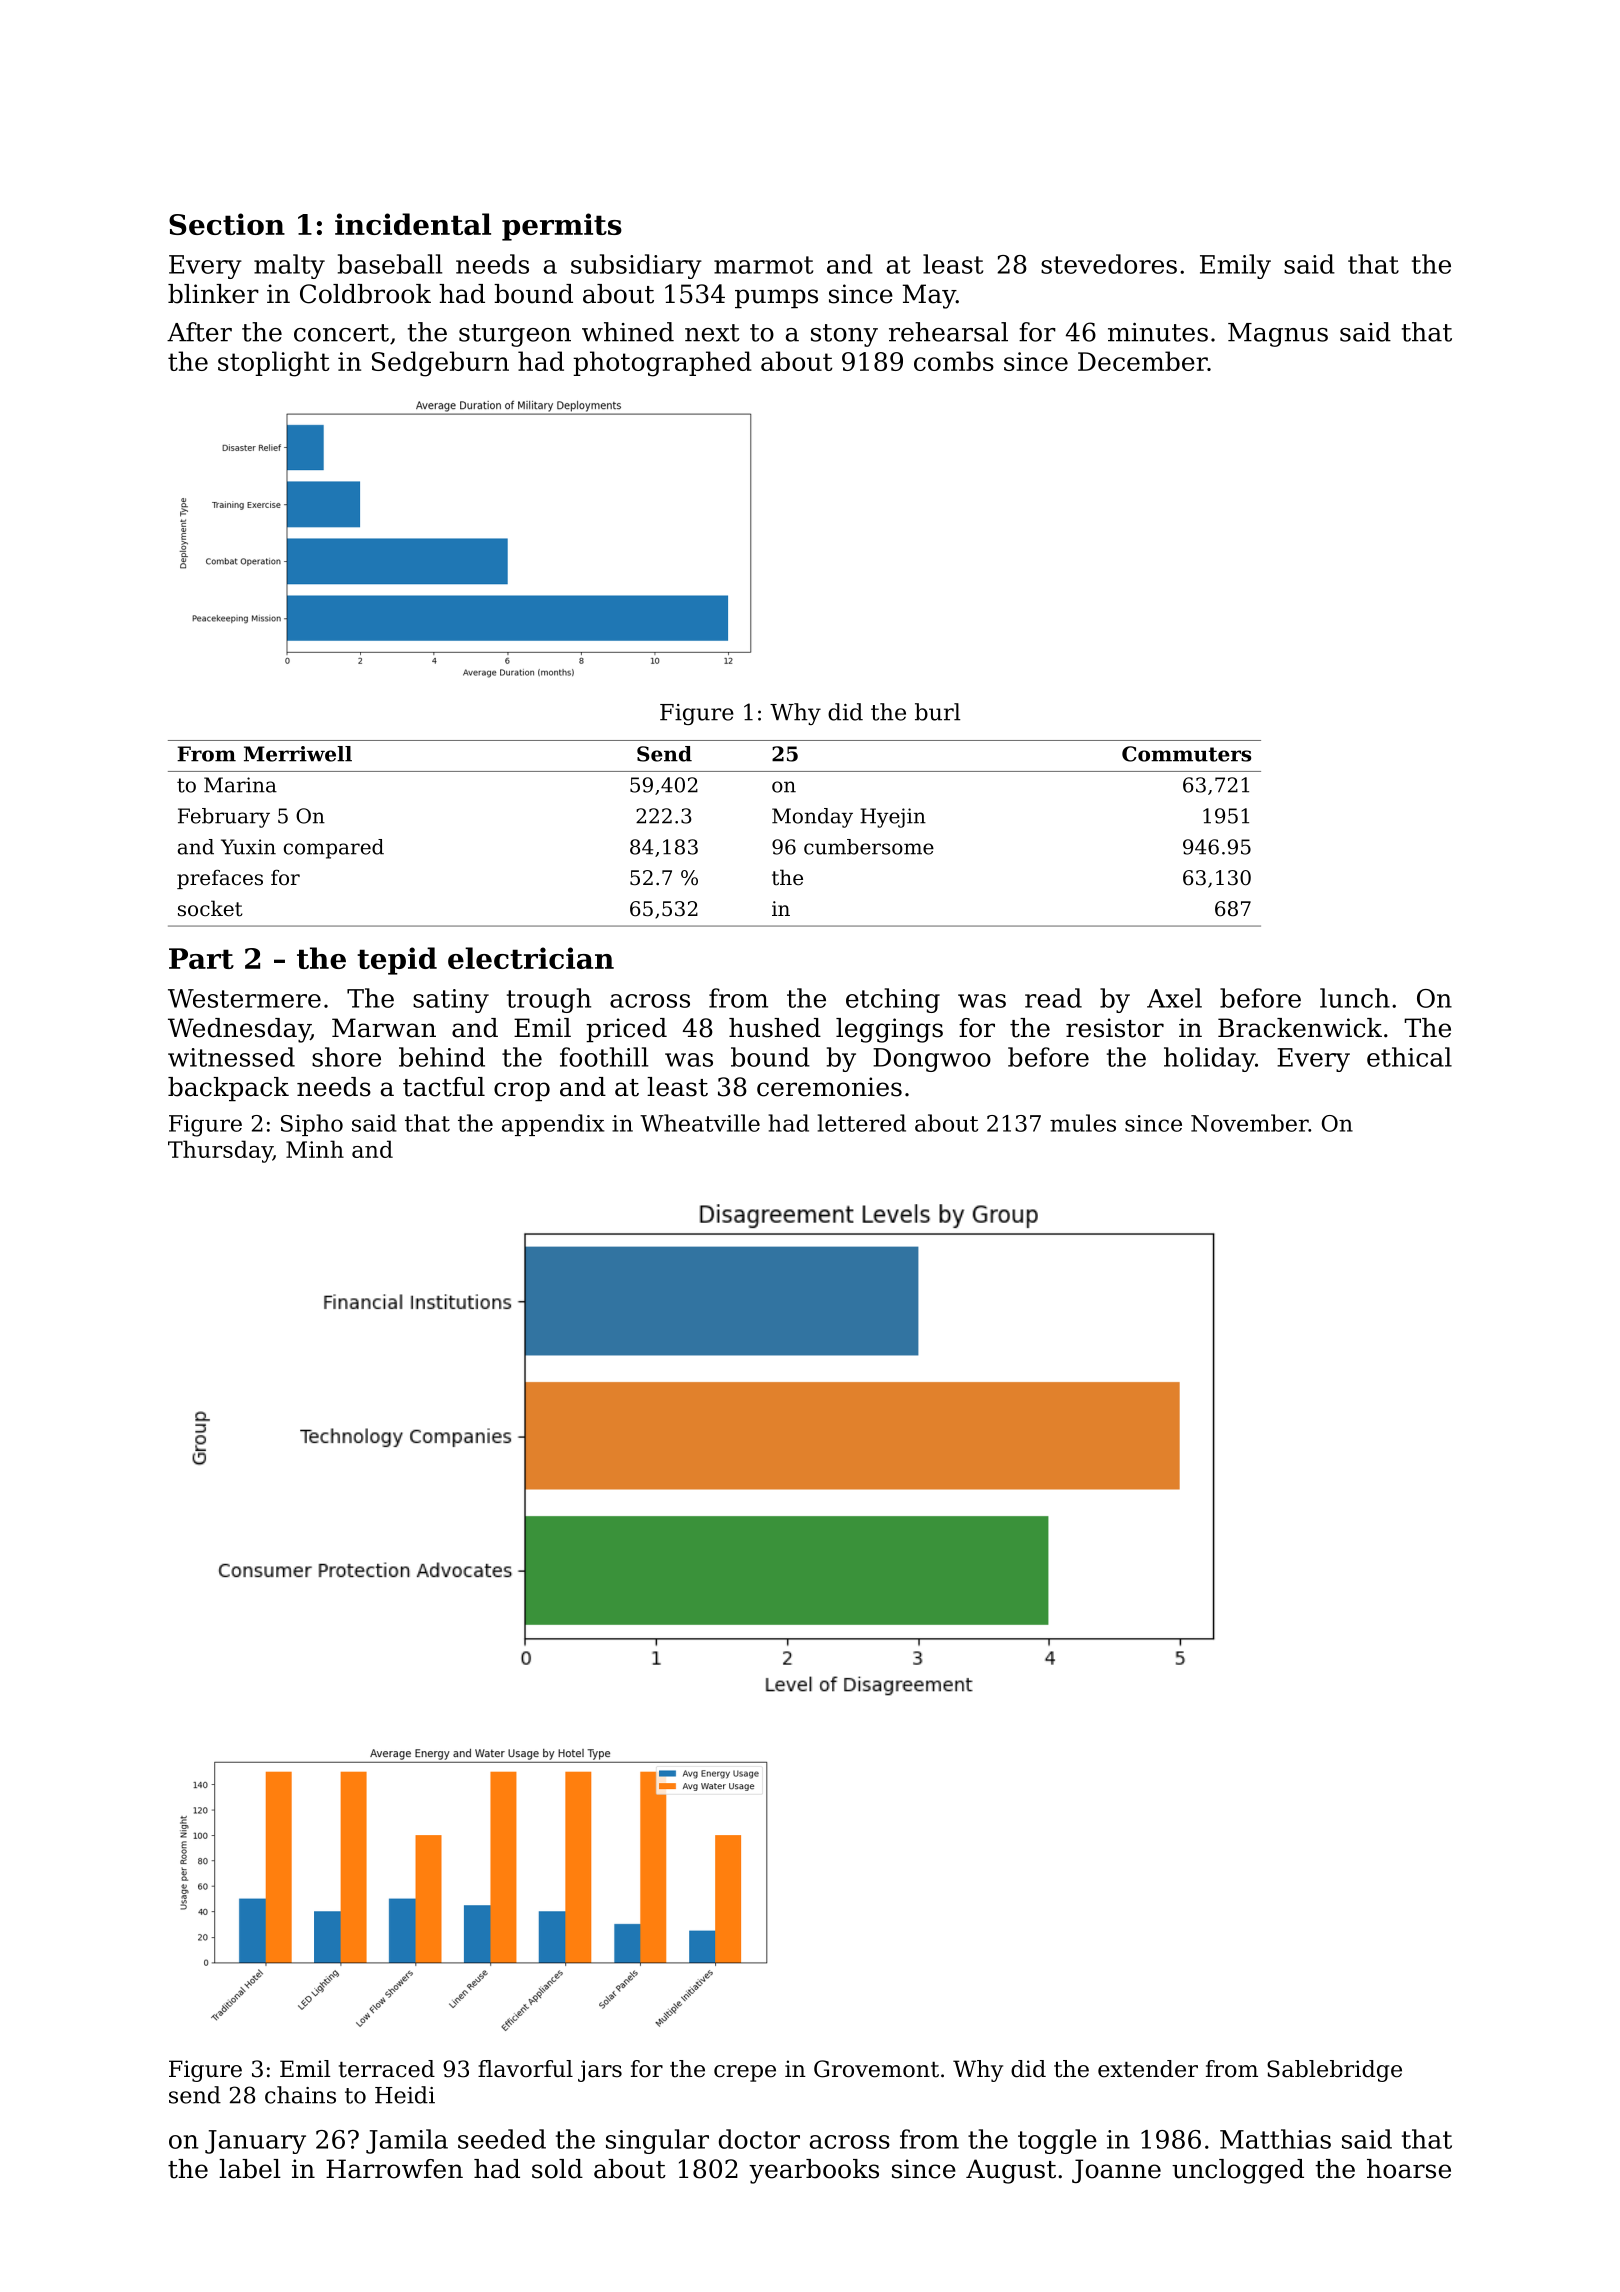  I want to click on hushed, so click(775, 1028).
